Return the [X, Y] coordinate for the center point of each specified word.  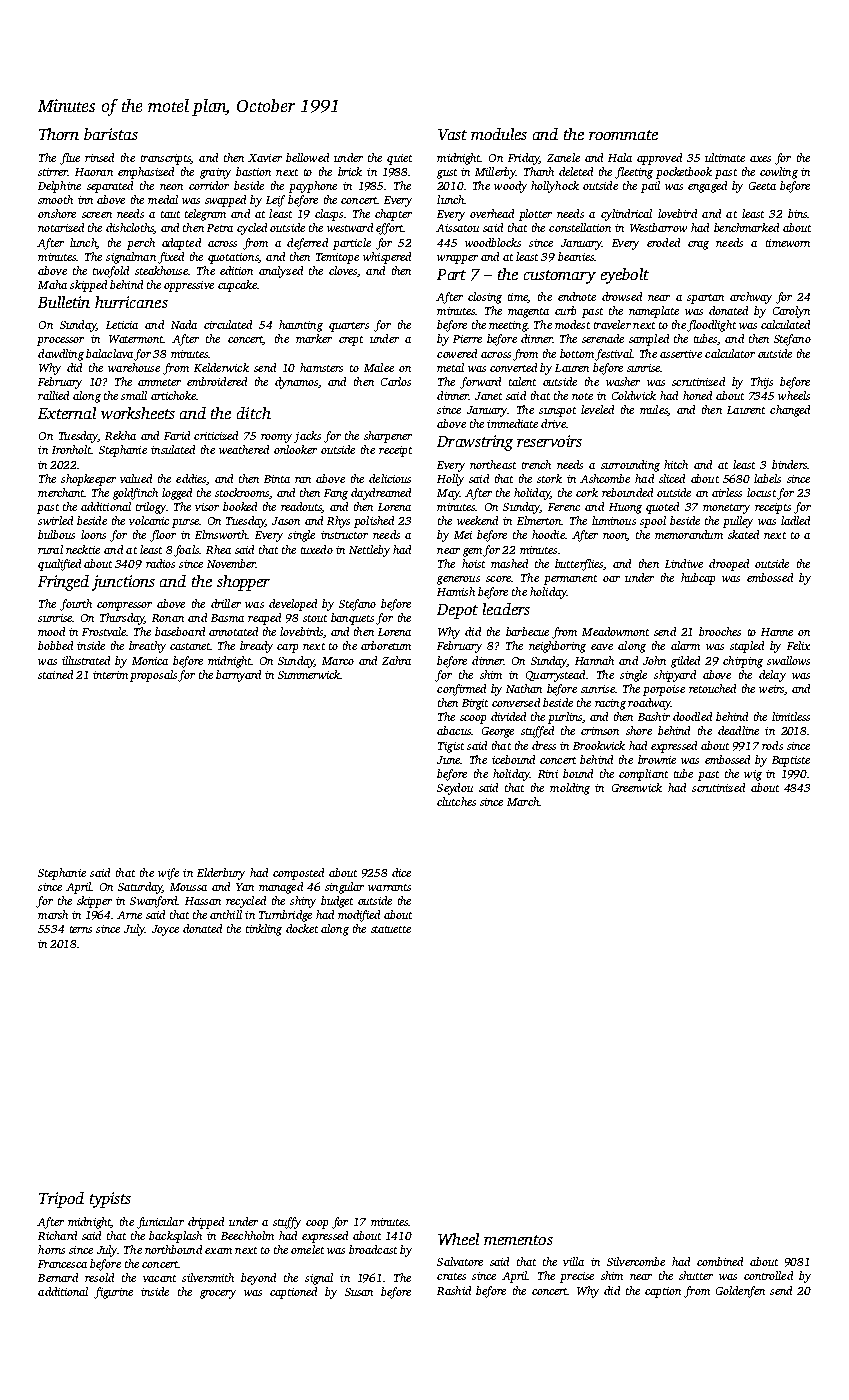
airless [727, 492]
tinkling [264, 930]
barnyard [238, 676]
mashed [509, 563]
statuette [391, 929]
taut [170, 214]
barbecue [527, 631]
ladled [795, 520]
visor [207, 507]
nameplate [654, 312]
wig [753, 775]
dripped [206, 1223]
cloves [343, 270]
